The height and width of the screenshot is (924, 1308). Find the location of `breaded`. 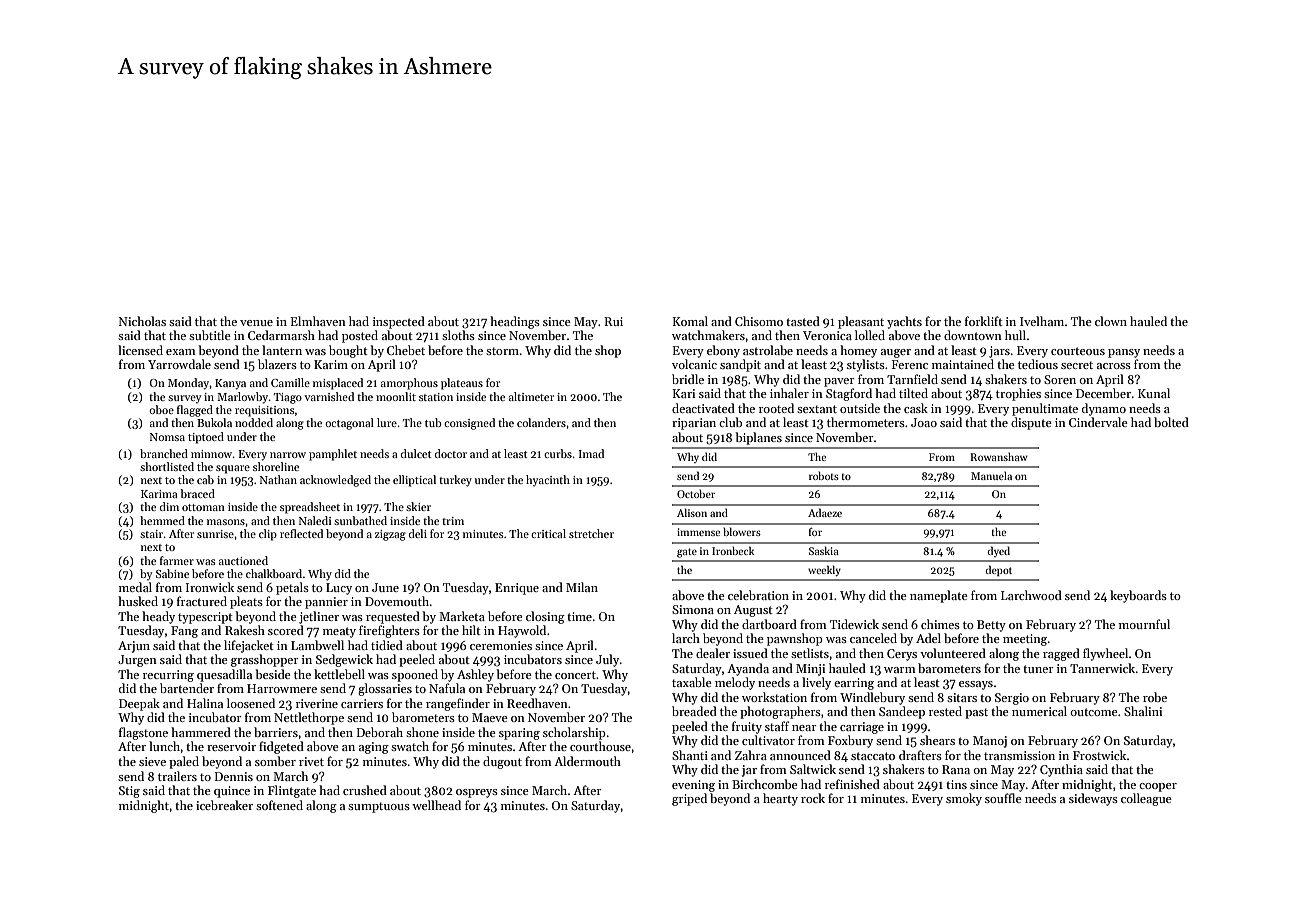

breaded is located at coordinates (694, 711).
